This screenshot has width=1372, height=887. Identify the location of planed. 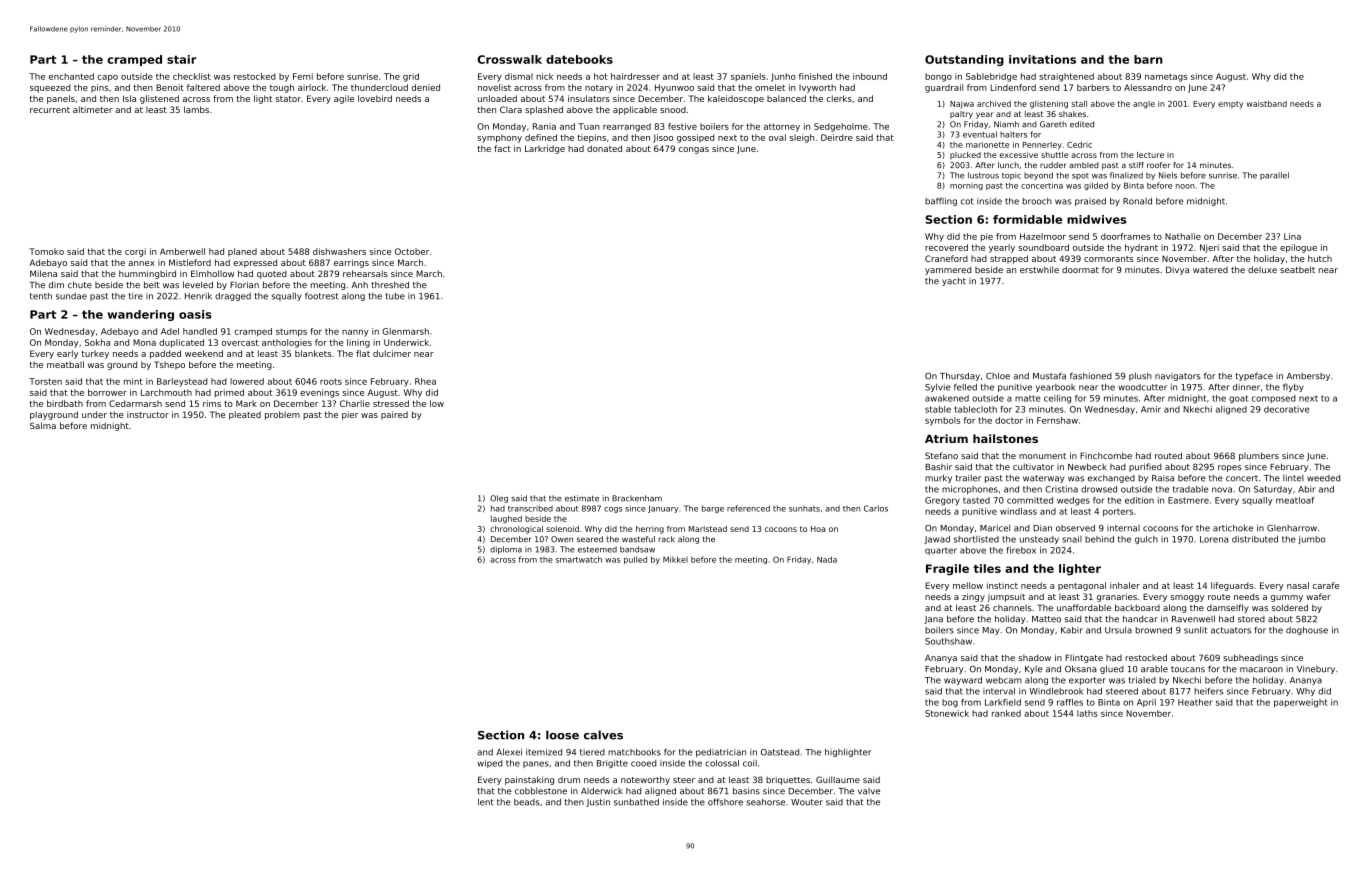
(242, 252).
